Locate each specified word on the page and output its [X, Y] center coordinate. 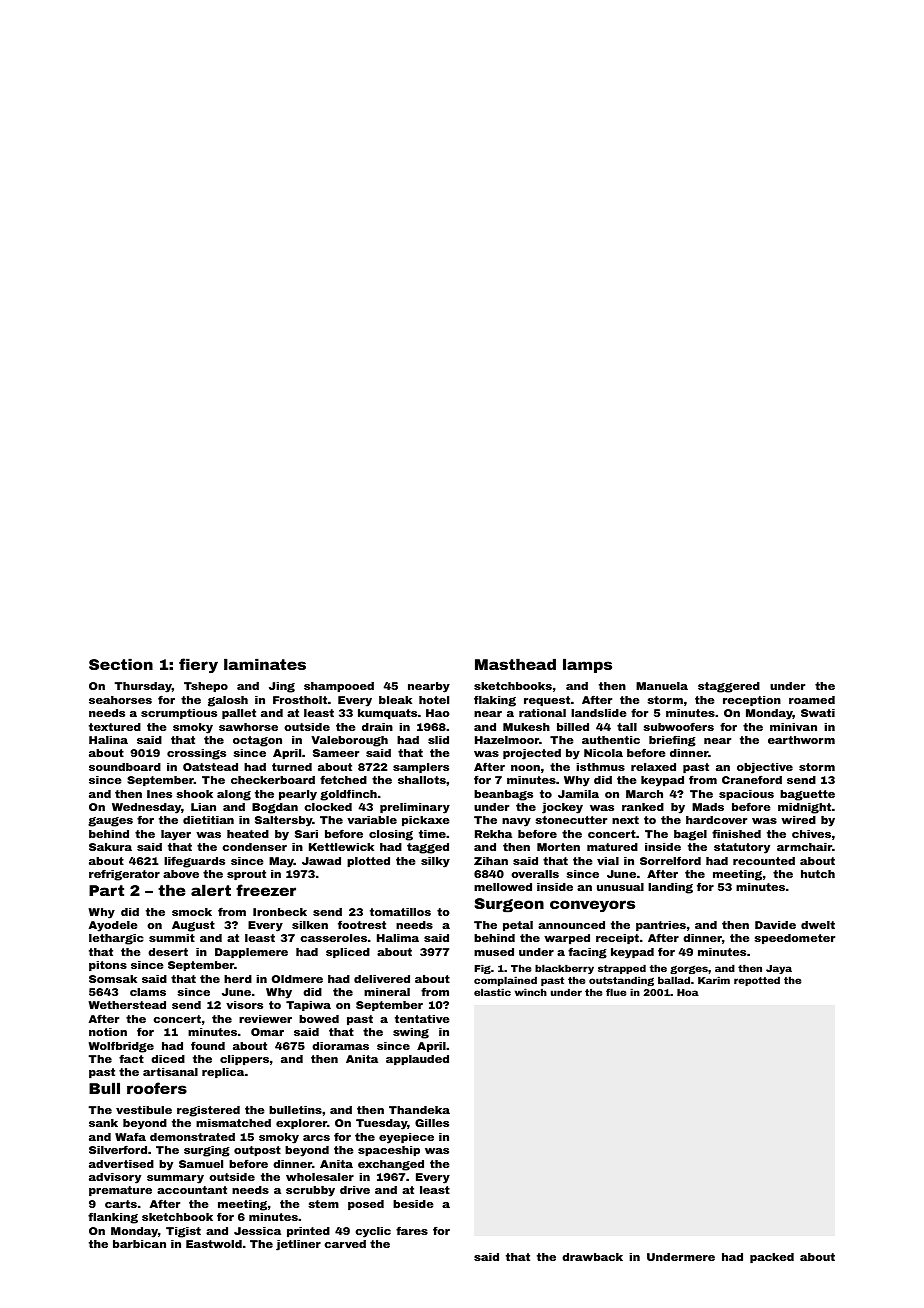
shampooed [339, 687]
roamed [812, 700]
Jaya [779, 969]
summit [172, 938]
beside [413, 1204]
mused [494, 952]
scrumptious [179, 714]
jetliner [298, 1245]
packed [772, 1258]
